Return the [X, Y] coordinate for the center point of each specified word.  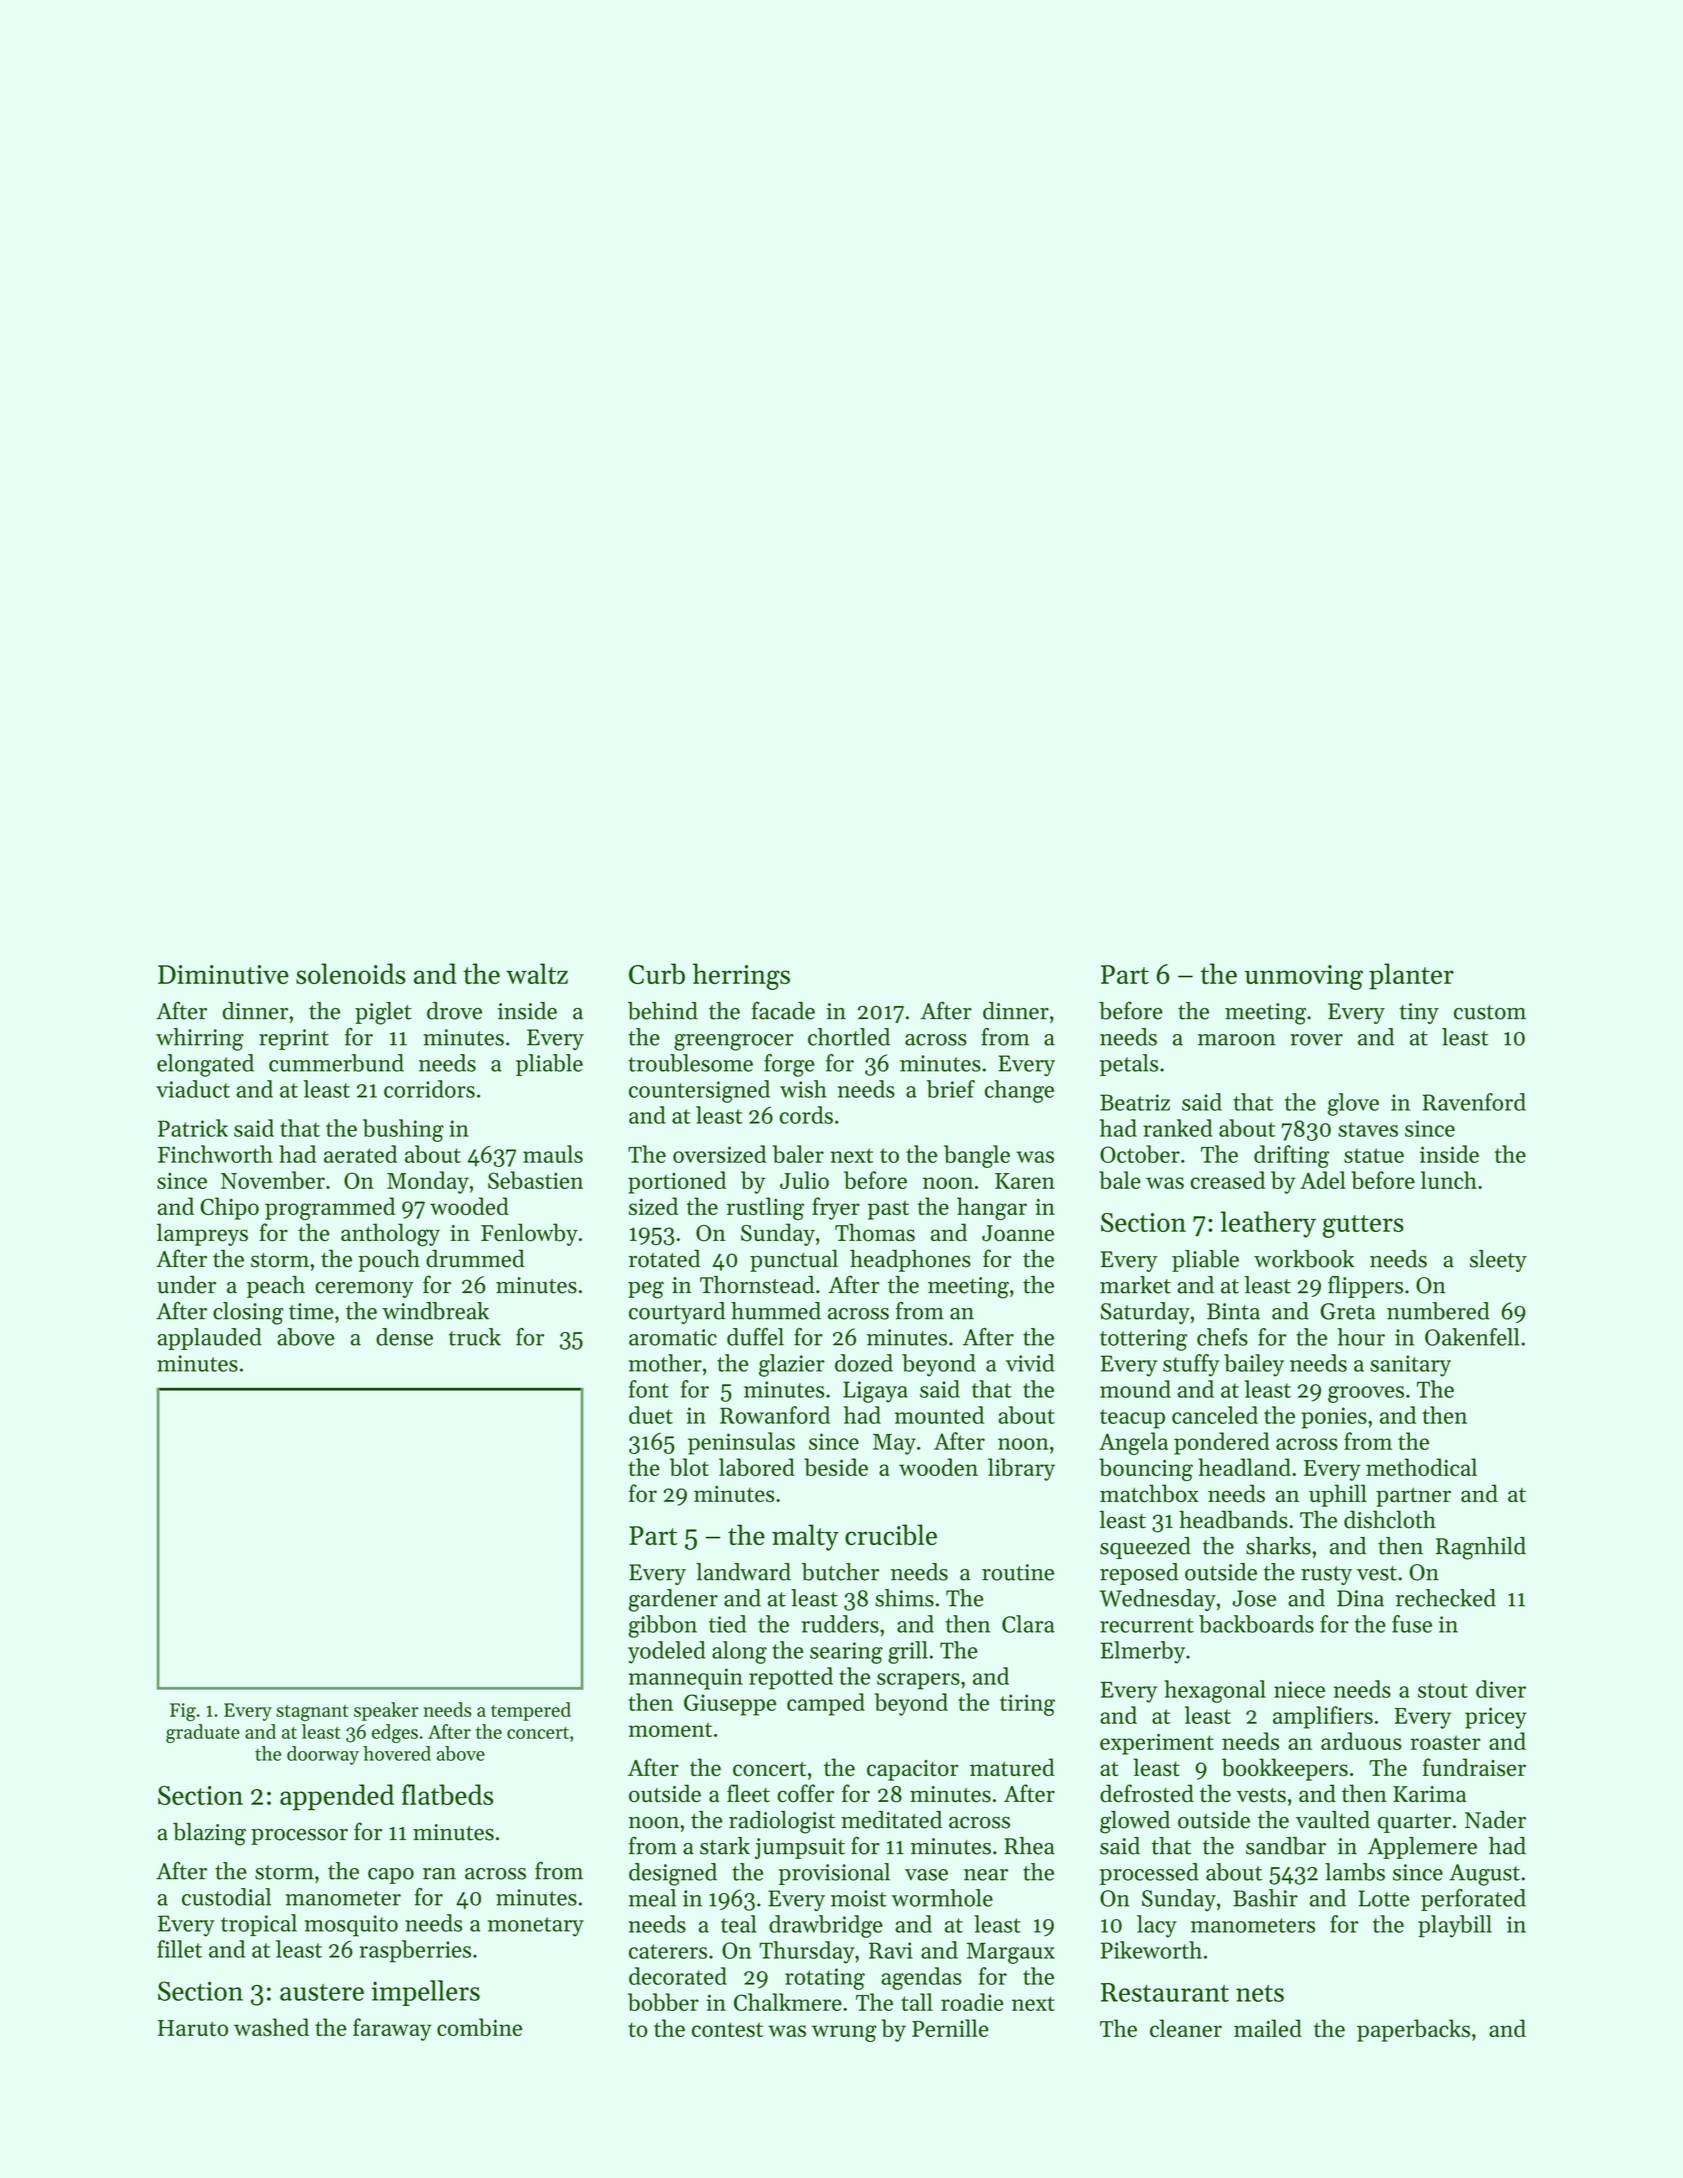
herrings [741, 976]
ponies [1334, 1418]
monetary [536, 1927]
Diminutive [223, 974]
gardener [673, 1600]
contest [727, 2029]
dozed [864, 1363]
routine [1018, 1572]
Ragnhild [1481, 1548]
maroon [1237, 1040]
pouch [389, 1261]
